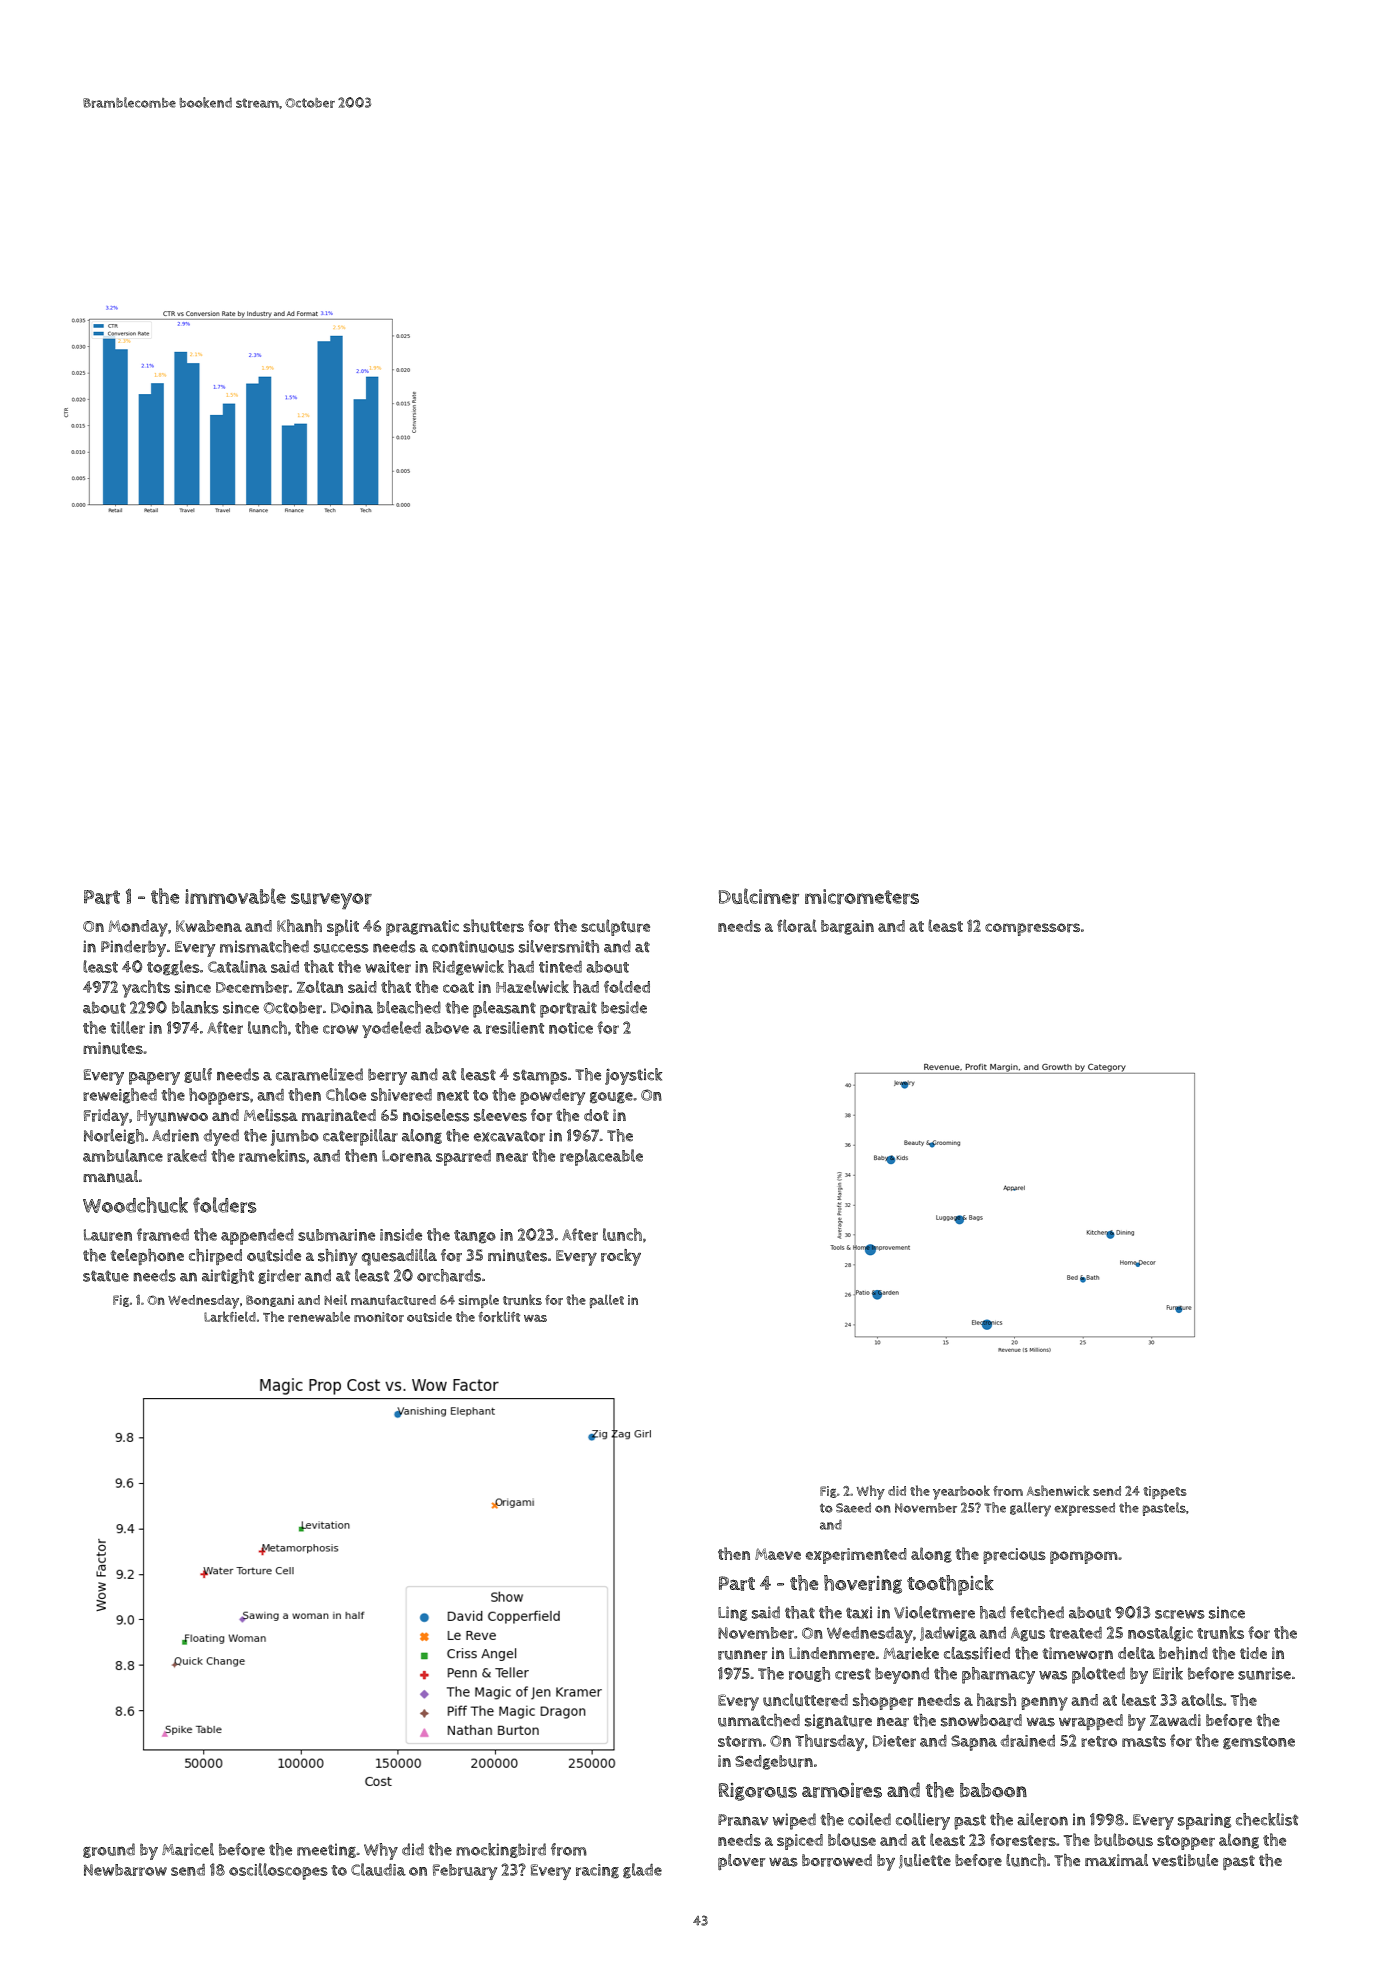 The width and height of the document is (1386, 1969). I want to click on Newbarrow, so click(125, 1870).
